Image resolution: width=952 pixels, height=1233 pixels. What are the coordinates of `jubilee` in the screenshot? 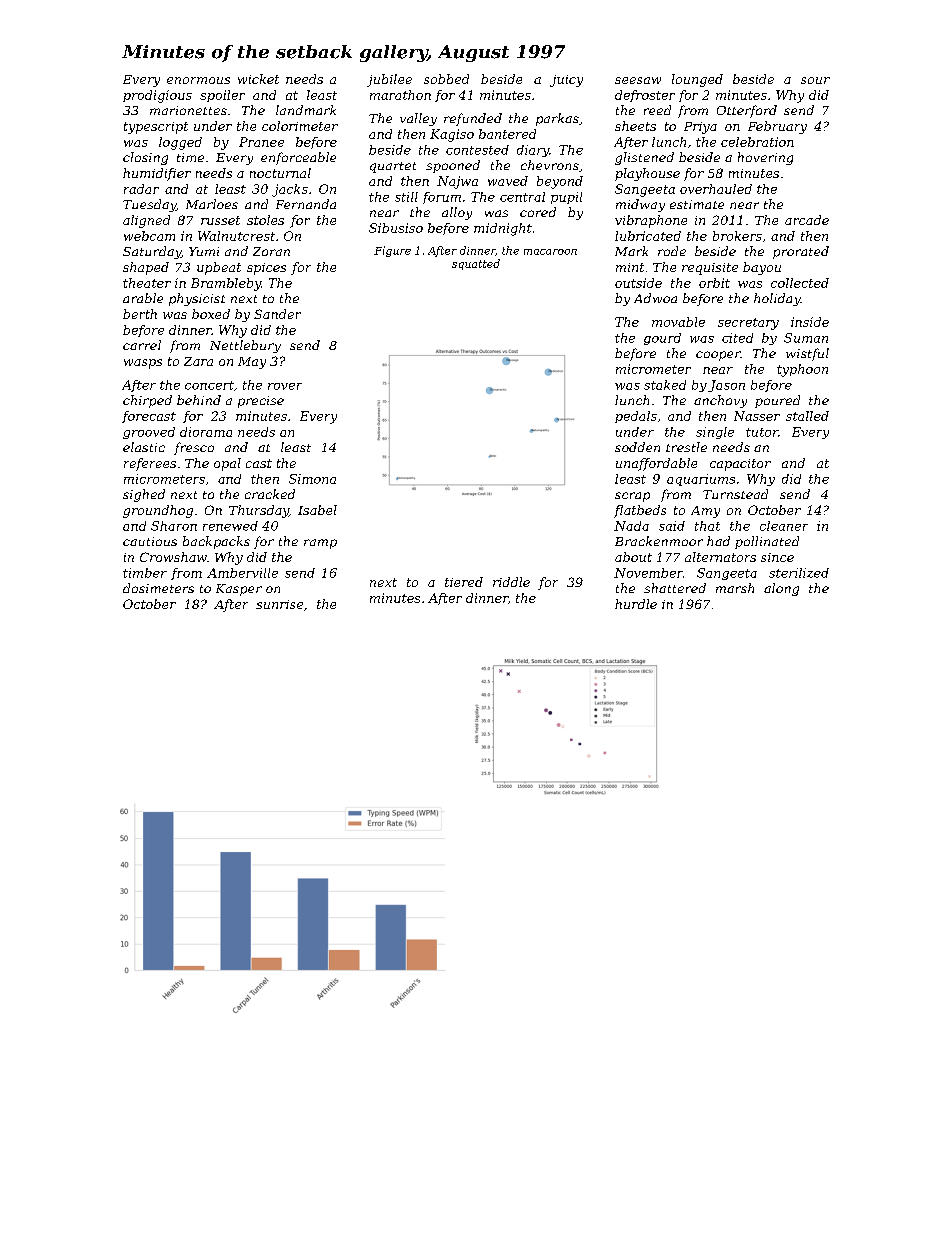 It's located at (389, 80).
